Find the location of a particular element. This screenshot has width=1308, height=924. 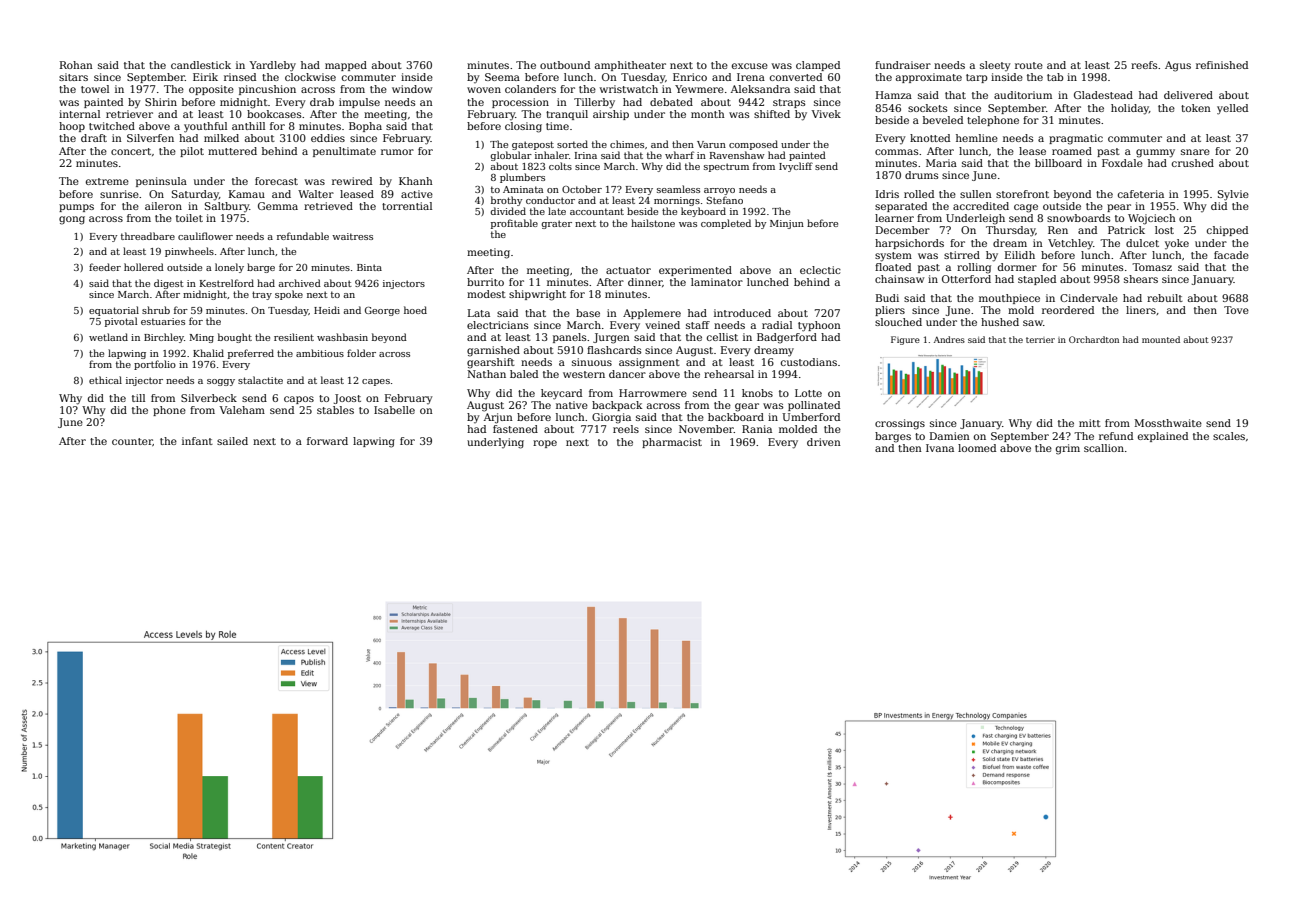

toilet is located at coordinates (189, 218).
